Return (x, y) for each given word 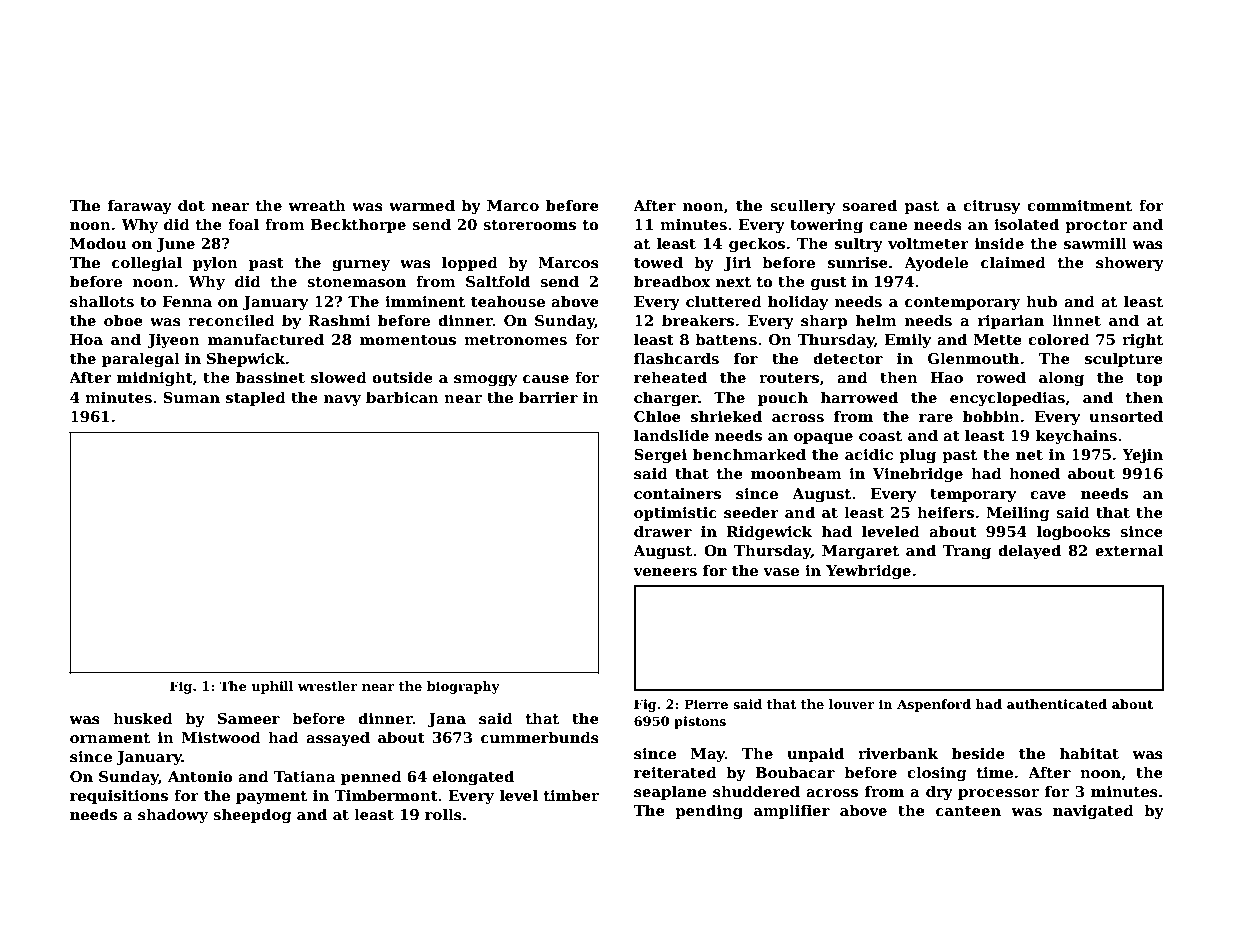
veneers (665, 572)
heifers (945, 512)
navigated (1093, 811)
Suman (191, 397)
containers (677, 493)
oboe (123, 320)
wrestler (328, 686)
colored (1059, 339)
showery (1130, 263)
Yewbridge (868, 571)
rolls (443, 814)
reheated (670, 377)
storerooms (529, 225)
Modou (98, 243)
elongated (473, 777)
